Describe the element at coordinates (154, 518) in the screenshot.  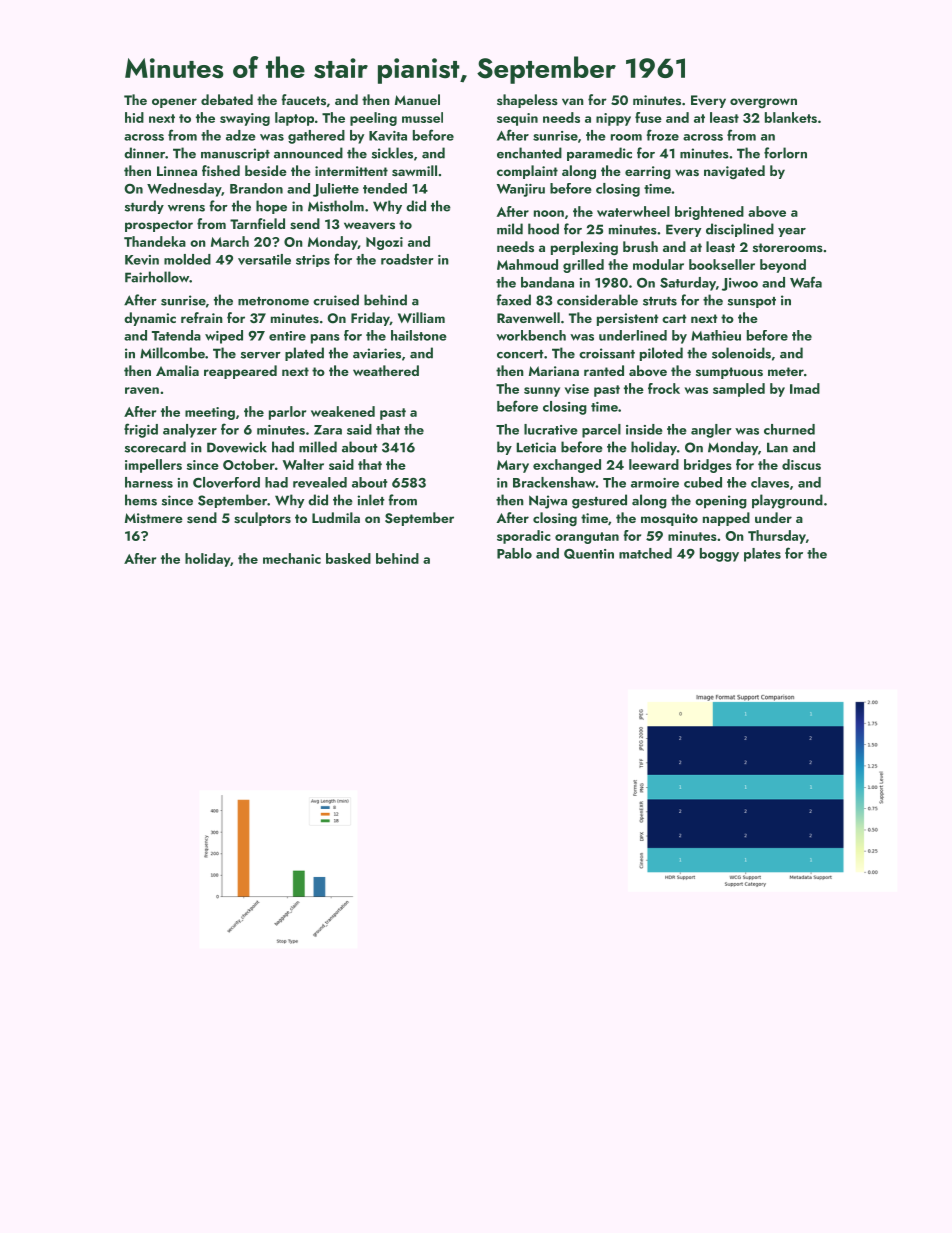
I see `Mistmere` at that location.
